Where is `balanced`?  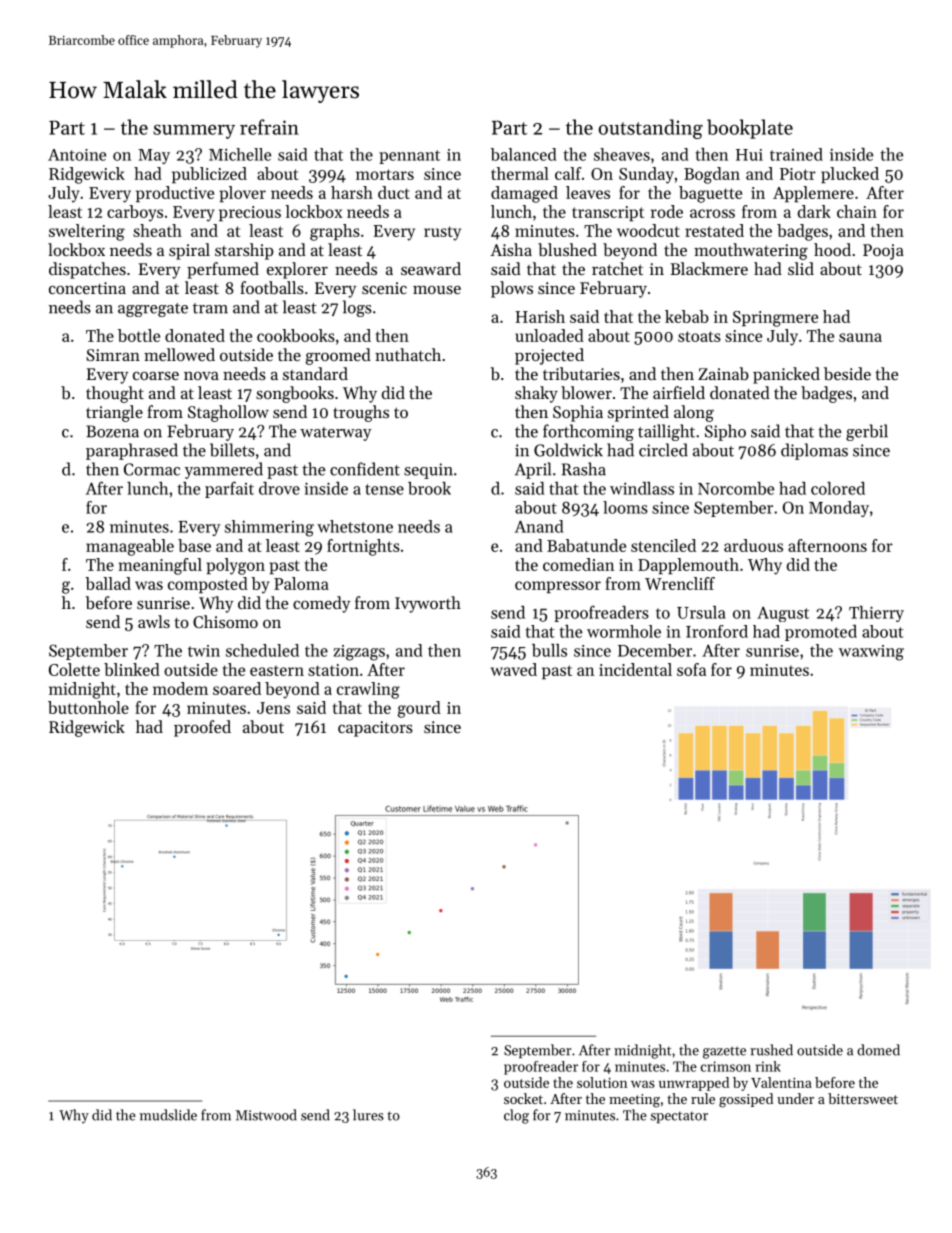 balanced is located at coordinates (524, 154).
